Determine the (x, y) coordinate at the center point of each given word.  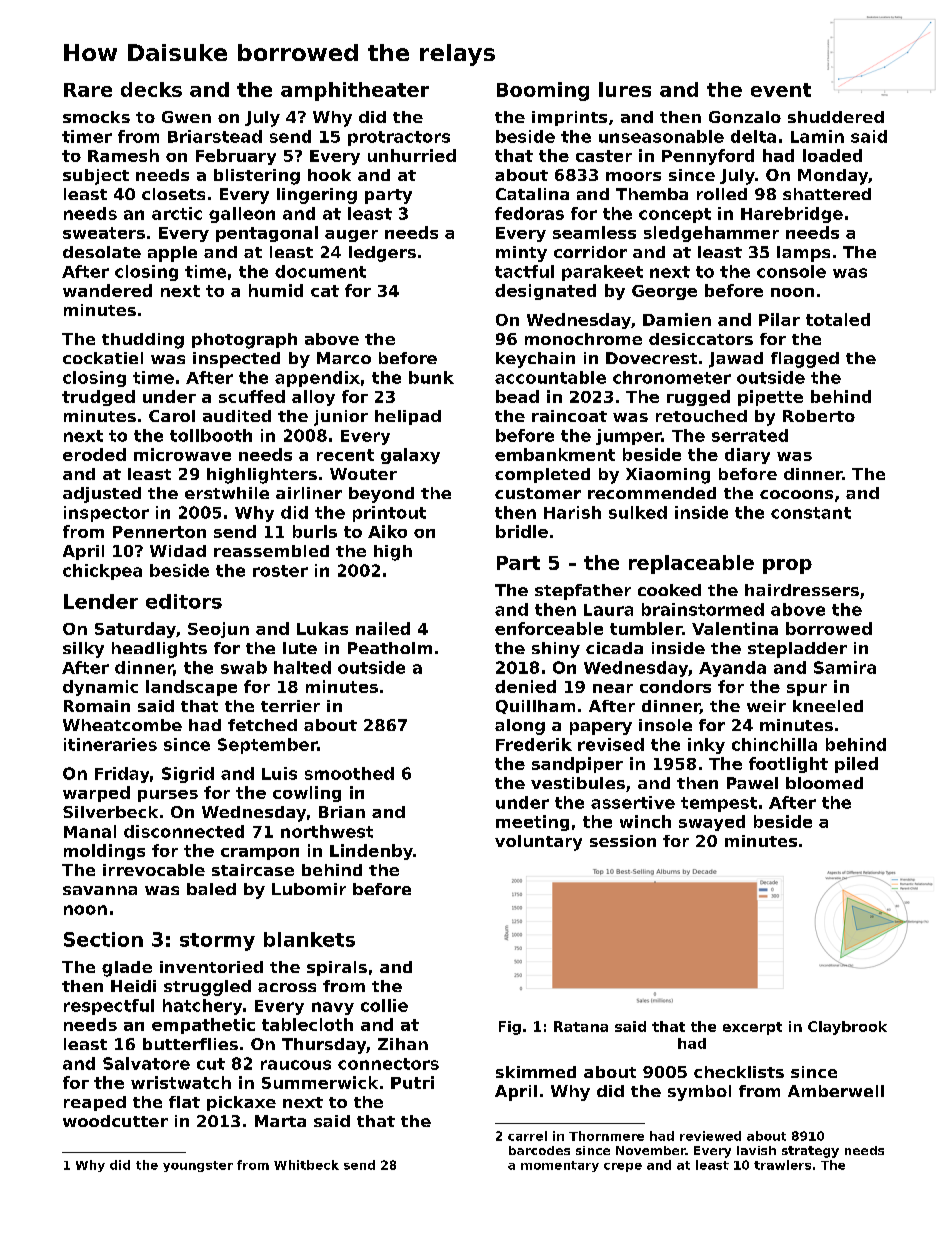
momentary (560, 1166)
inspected (236, 360)
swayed (712, 823)
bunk (431, 377)
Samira (845, 667)
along (520, 727)
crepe (623, 1167)
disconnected (184, 831)
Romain (97, 706)
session (623, 841)
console (791, 271)
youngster (198, 1166)
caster (604, 156)
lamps (803, 254)
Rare (88, 90)
